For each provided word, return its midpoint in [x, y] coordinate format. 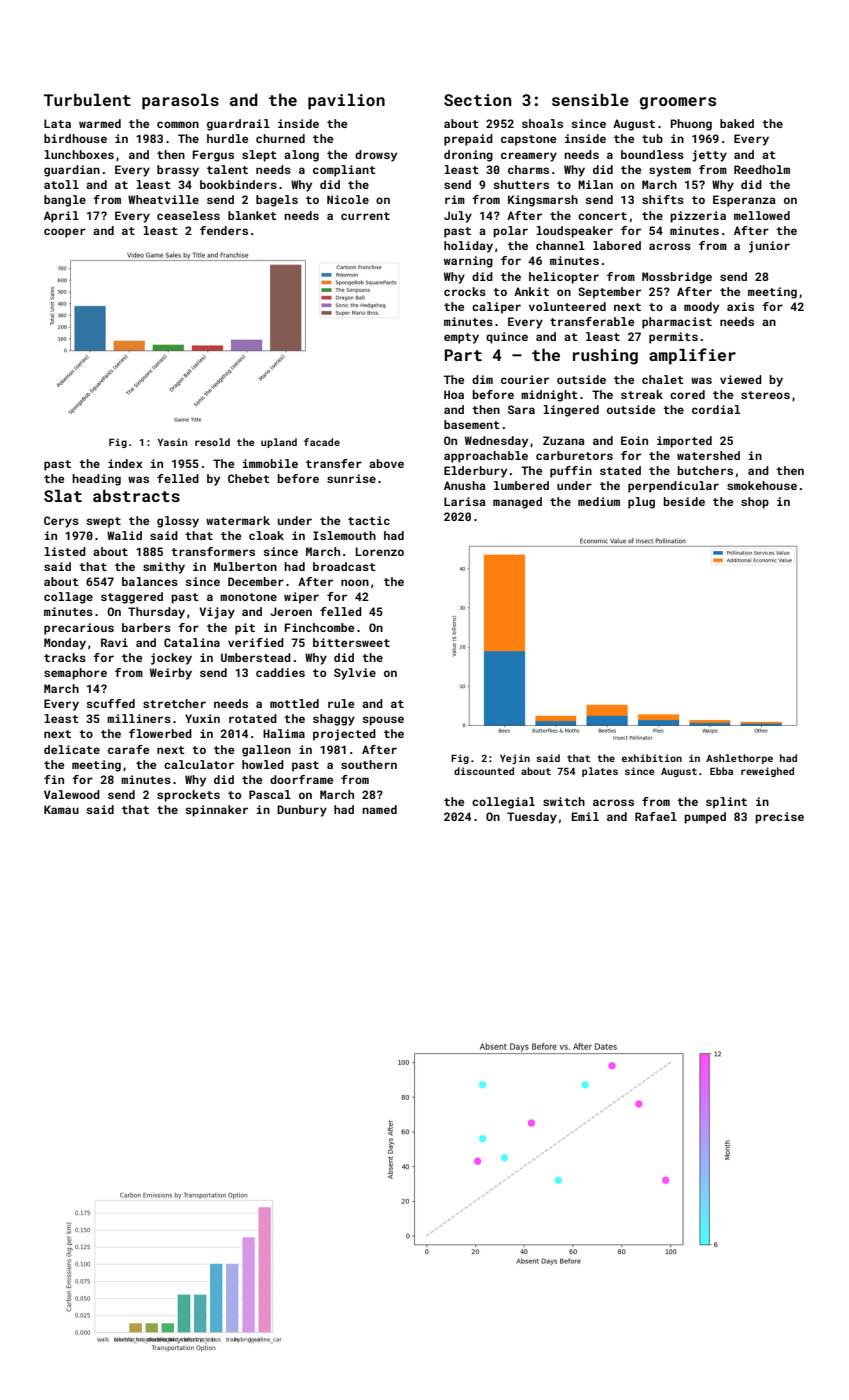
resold [212, 442]
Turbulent [87, 100]
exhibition [652, 758]
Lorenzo [380, 551]
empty [461, 338]
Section [477, 100]
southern [369, 764]
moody [701, 308]
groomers [678, 103]
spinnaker [216, 811]
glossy [178, 522]
